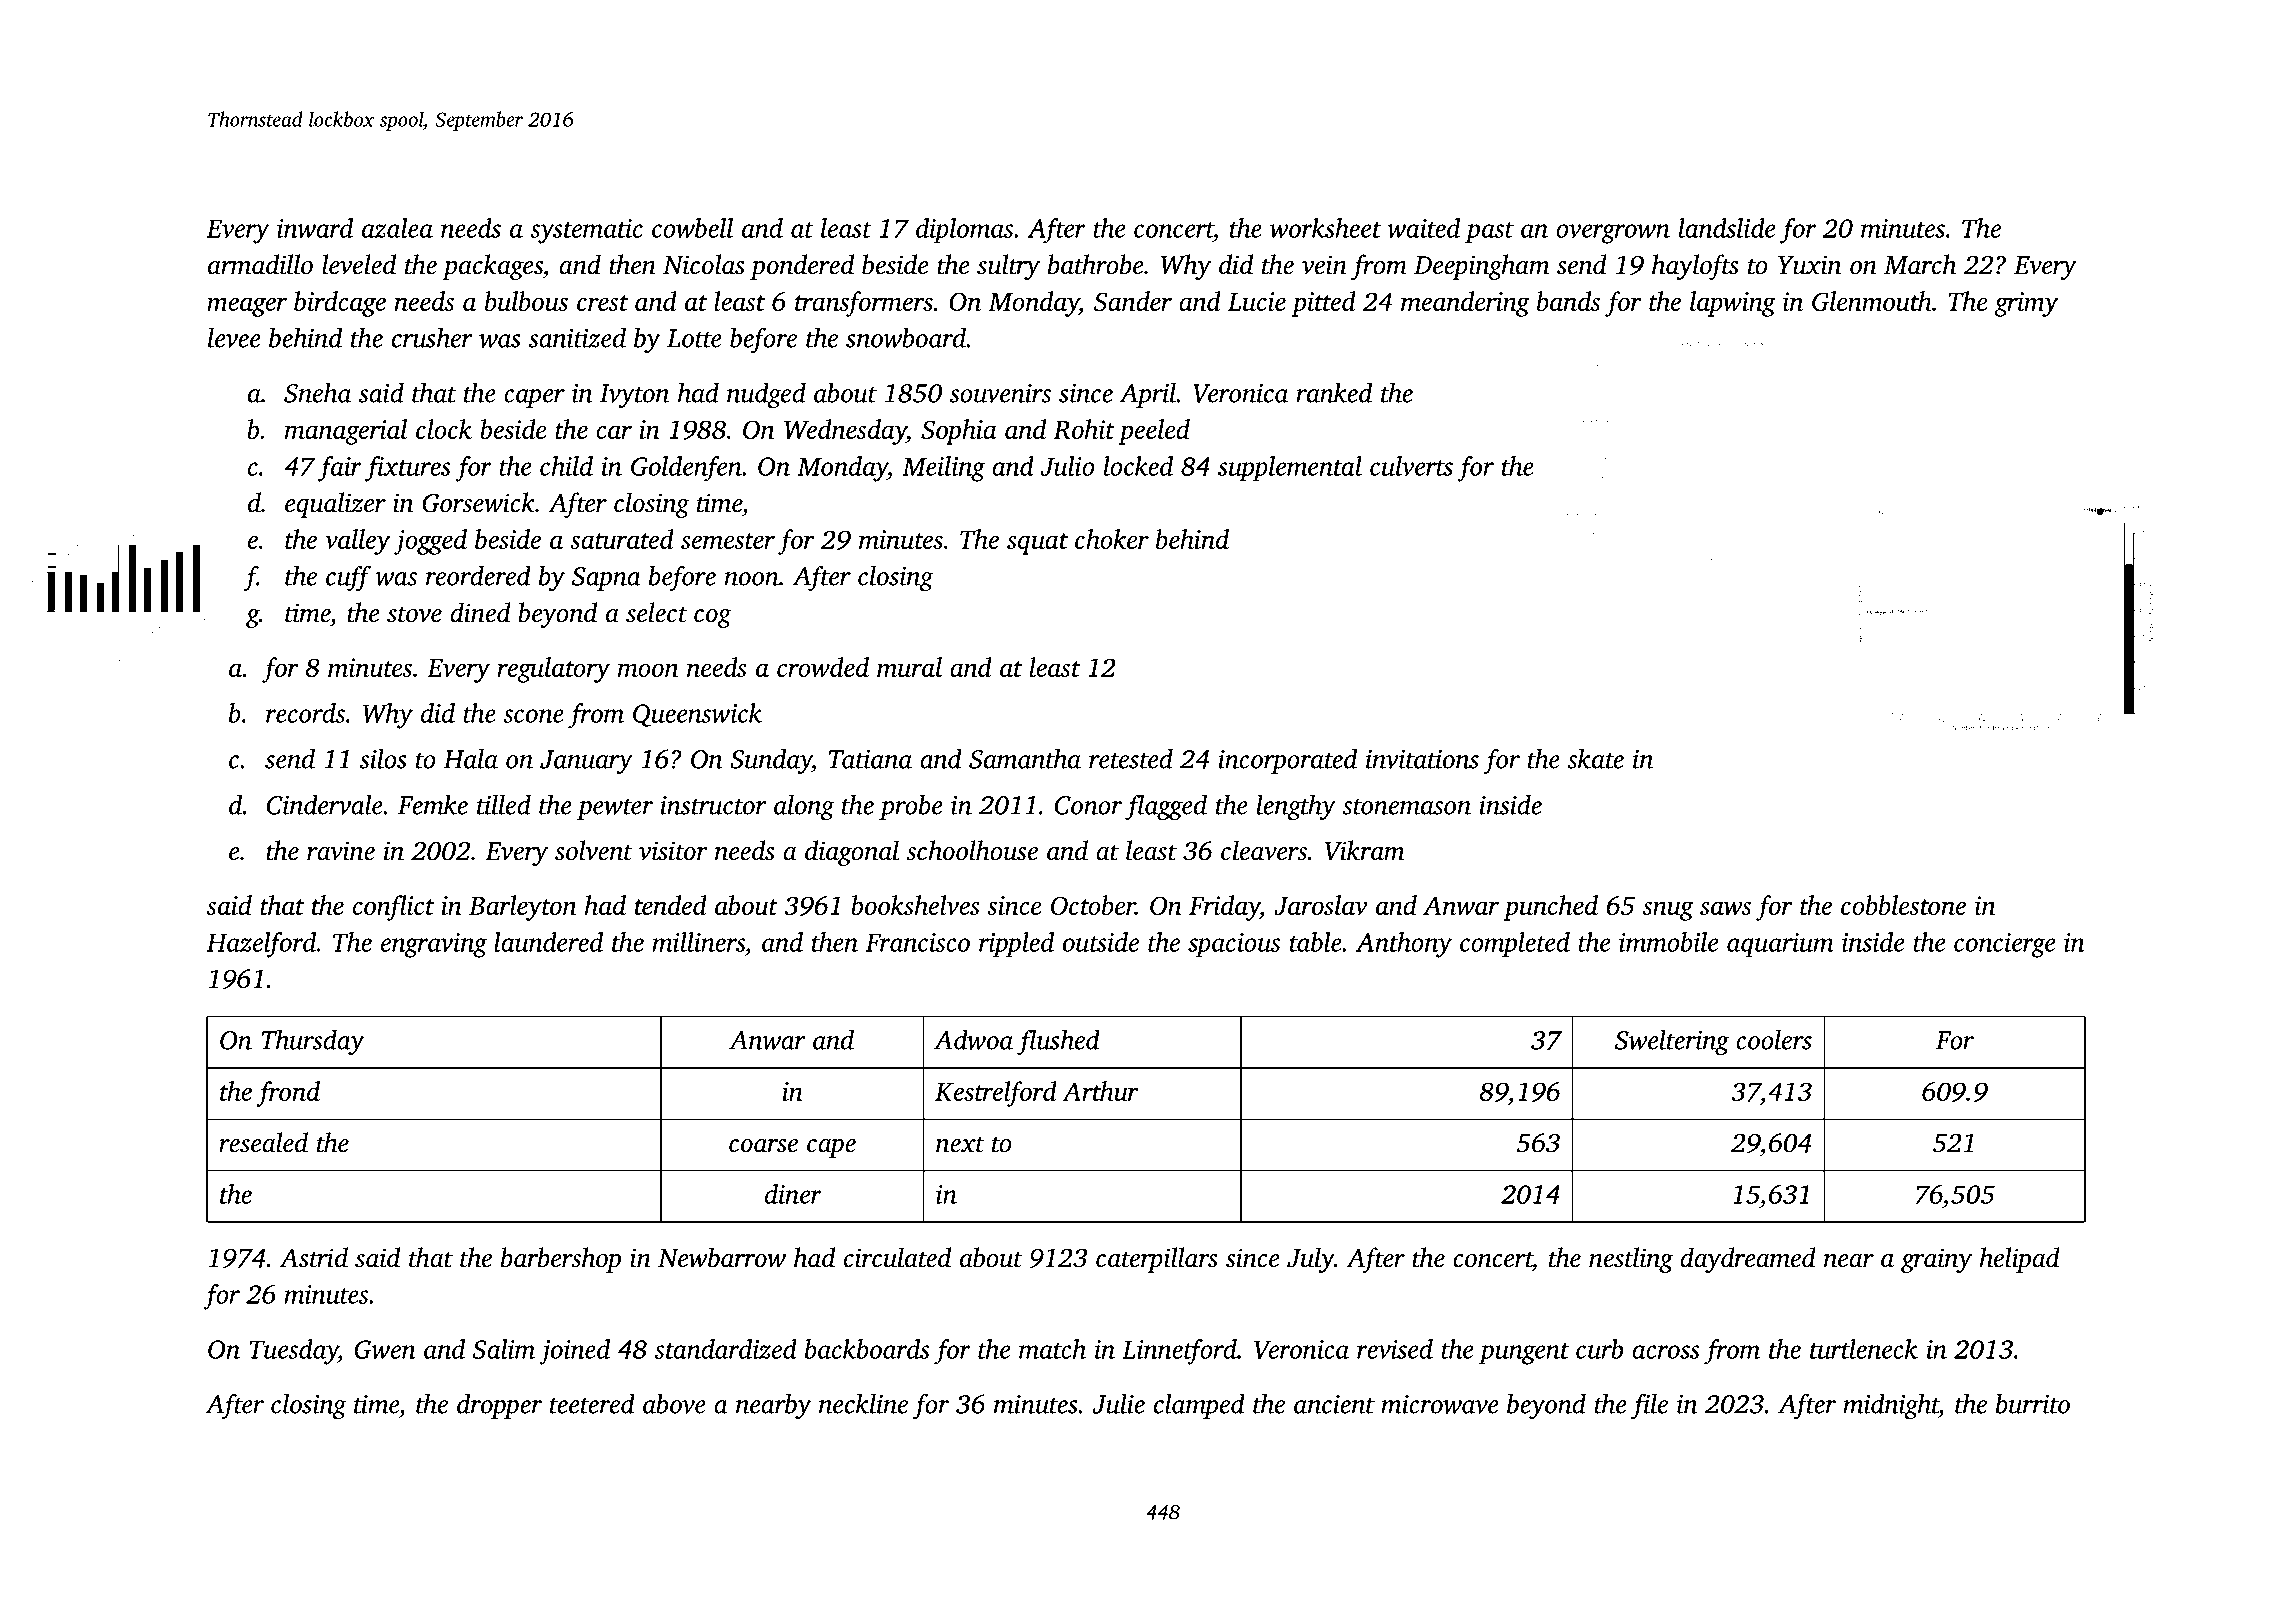  Describe the element at coordinates (314, 1257) in the screenshot. I see `Astrid` at that location.
